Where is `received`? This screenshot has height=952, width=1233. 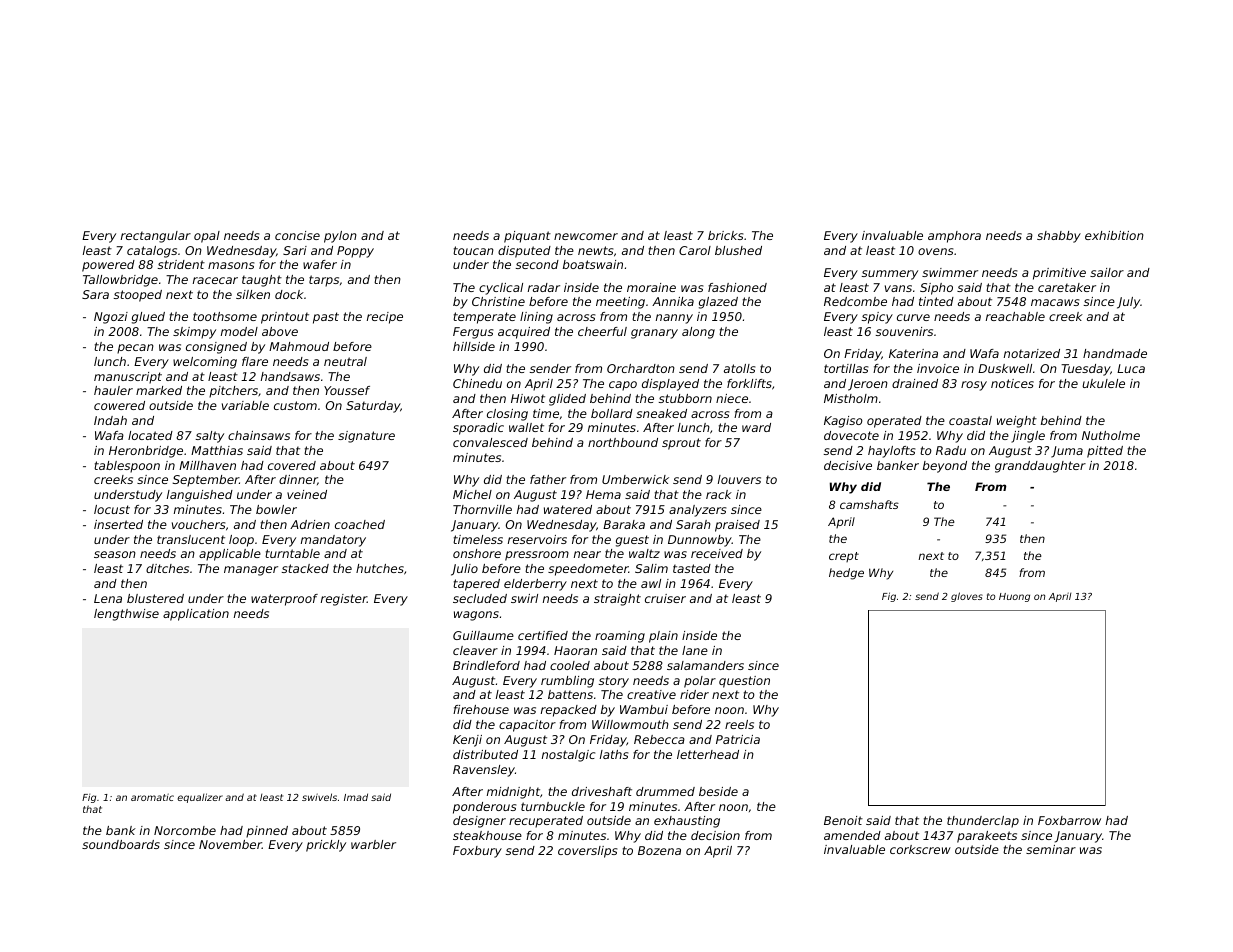
received is located at coordinates (717, 553).
